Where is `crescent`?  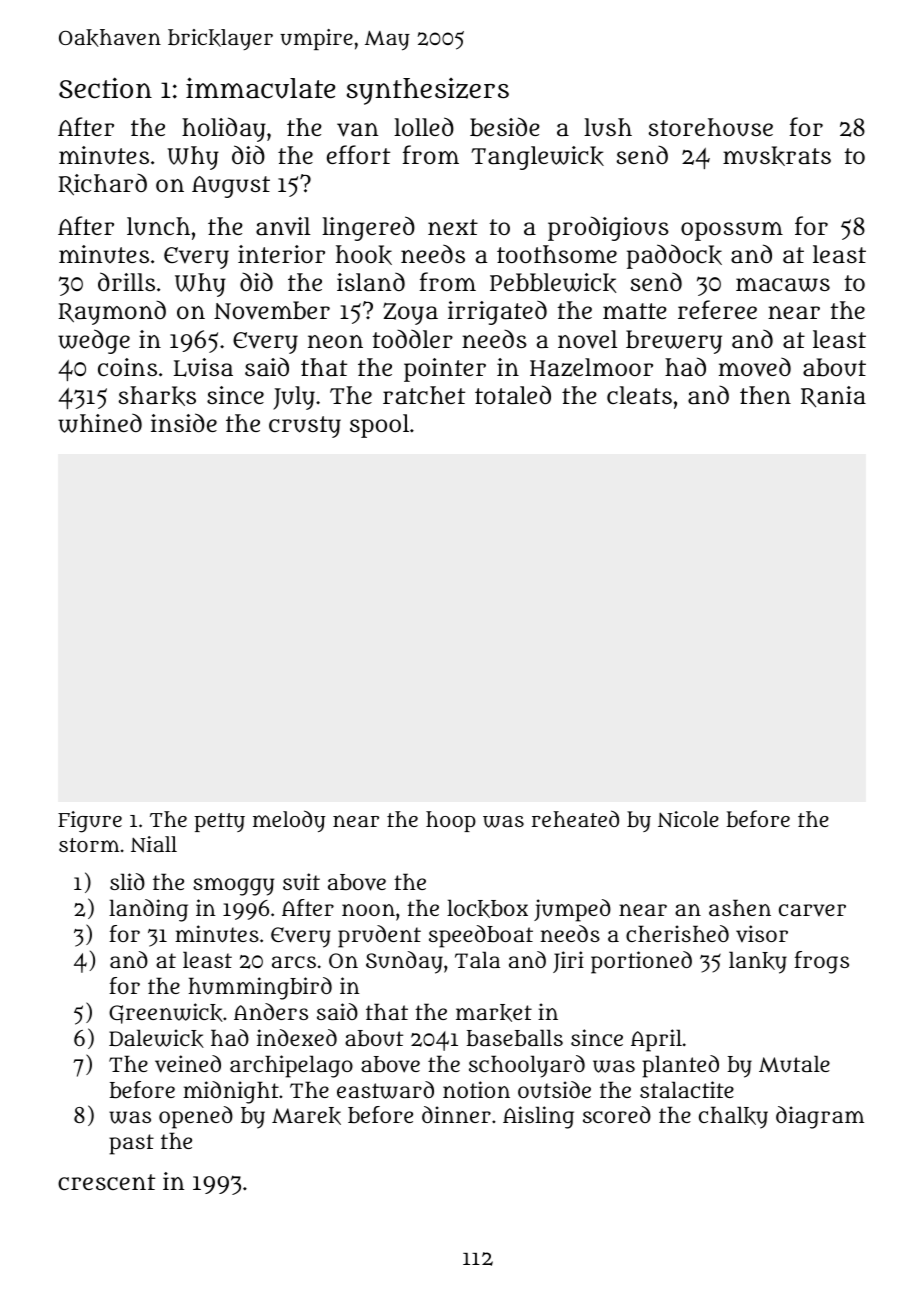
crescent is located at coordinates (106, 1182).
